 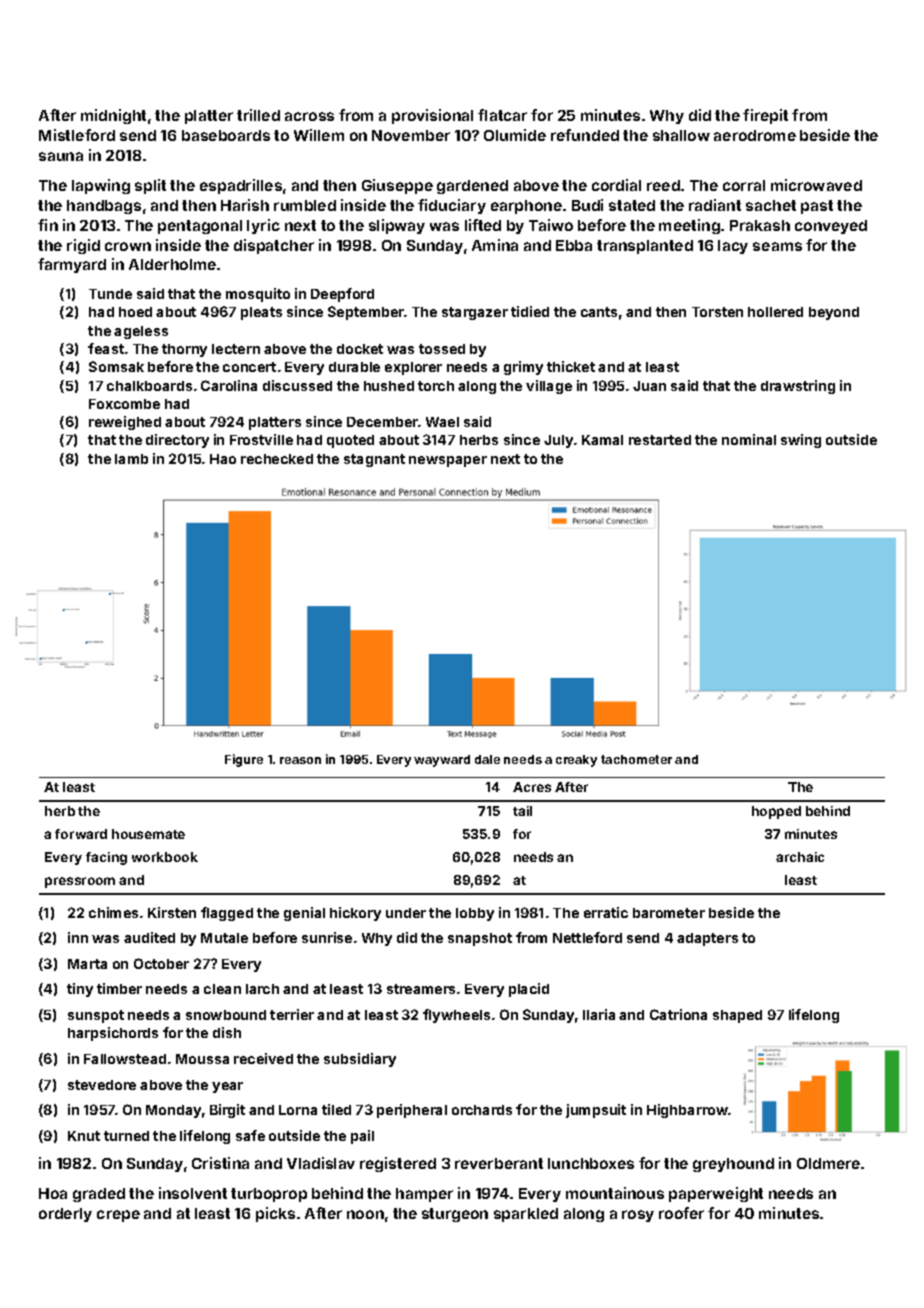 What do you see at coordinates (549, 387) in the screenshot?
I see `village` at bounding box center [549, 387].
